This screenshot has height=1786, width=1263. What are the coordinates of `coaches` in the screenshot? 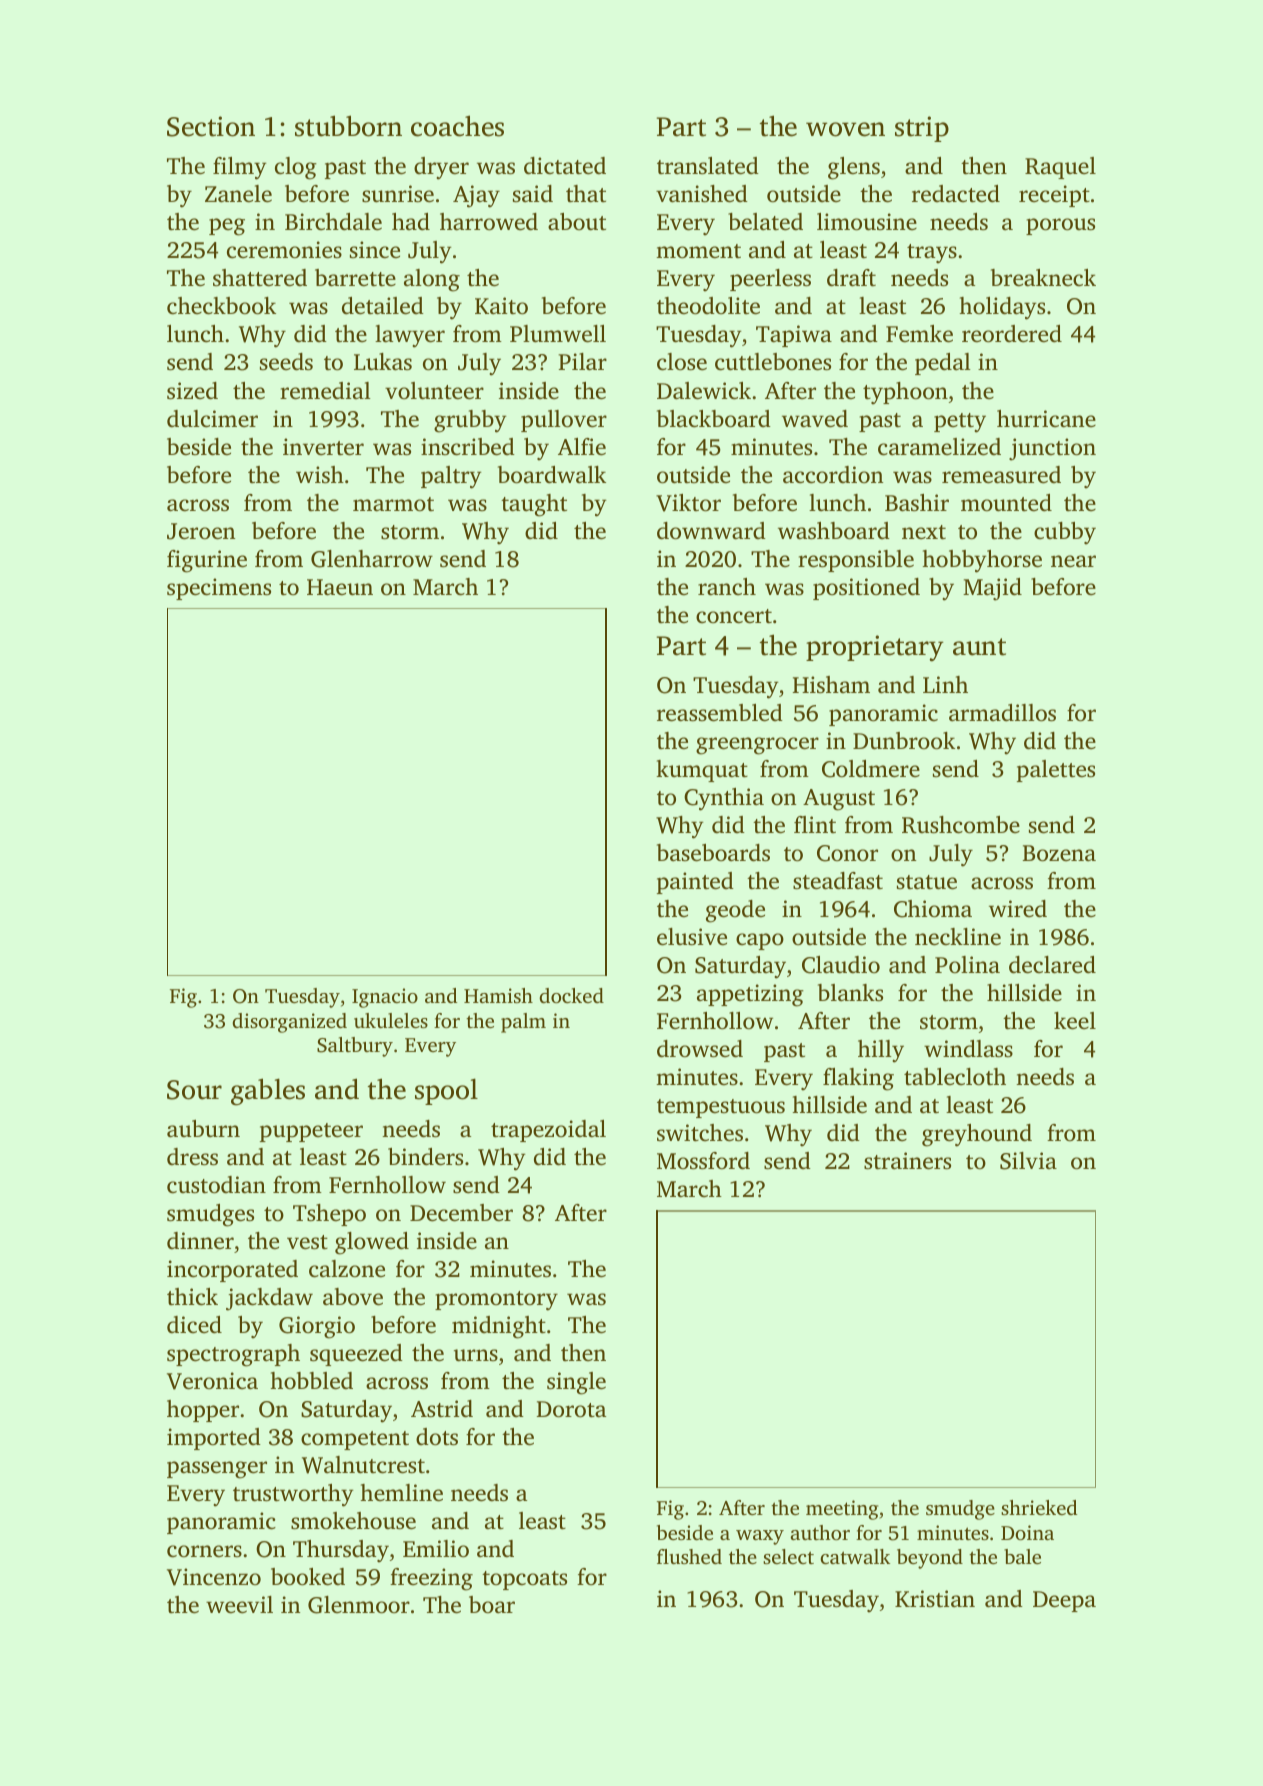 It's located at (457, 126).
